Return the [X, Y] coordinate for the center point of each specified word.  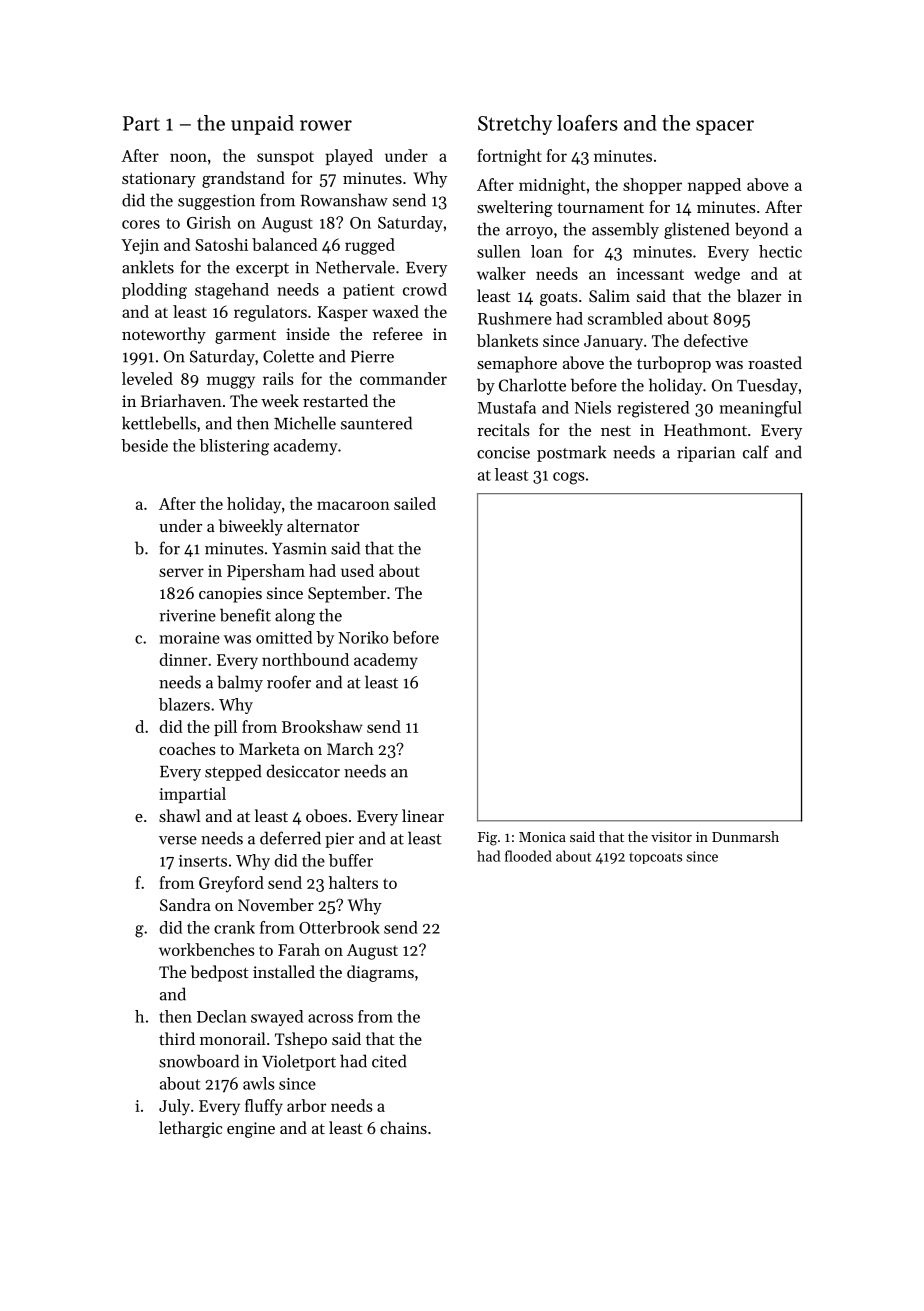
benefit [245, 615]
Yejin [140, 247]
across [330, 1018]
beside [144, 445]
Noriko [363, 637]
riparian [706, 454]
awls [259, 1083]
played [349, 157]
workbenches [207, 949]
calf [756, 452]
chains [403, 1127]
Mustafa [507, 407]
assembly [625, 230]
